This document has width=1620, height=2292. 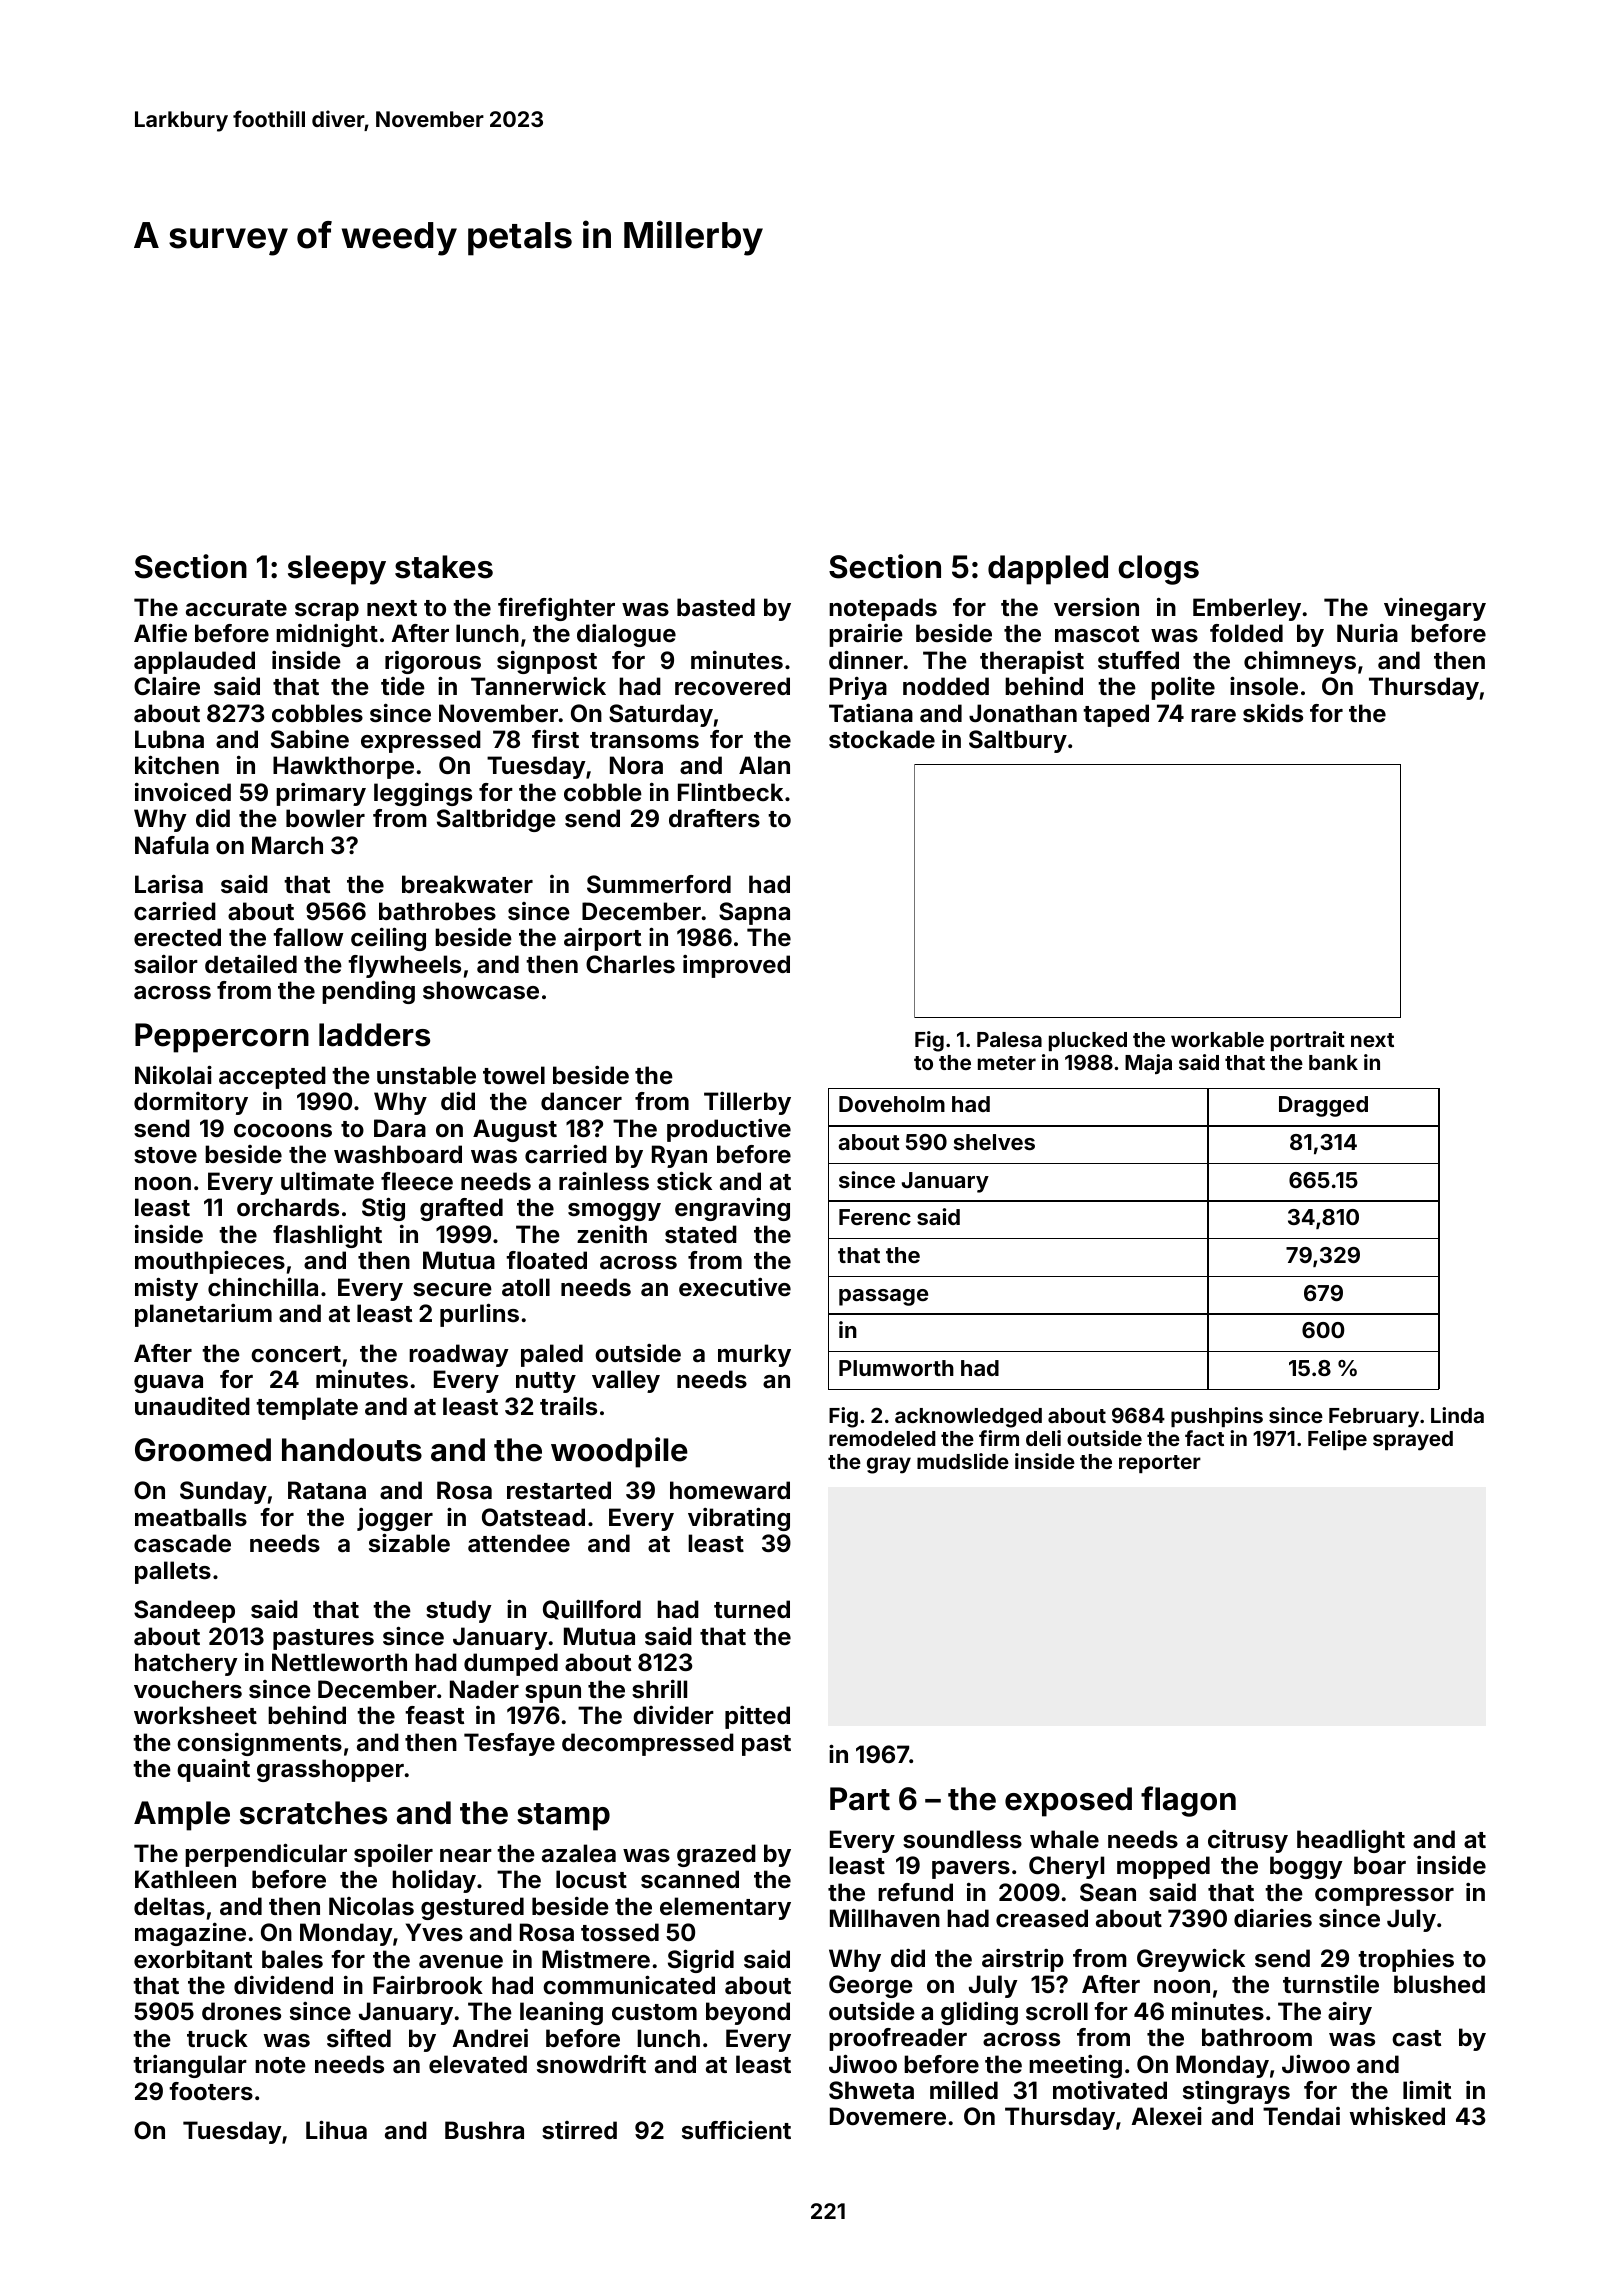 What do you see at coordinates (191, 1517) in the document?
I see `meatballs` at bounding box center [191, 1517].
